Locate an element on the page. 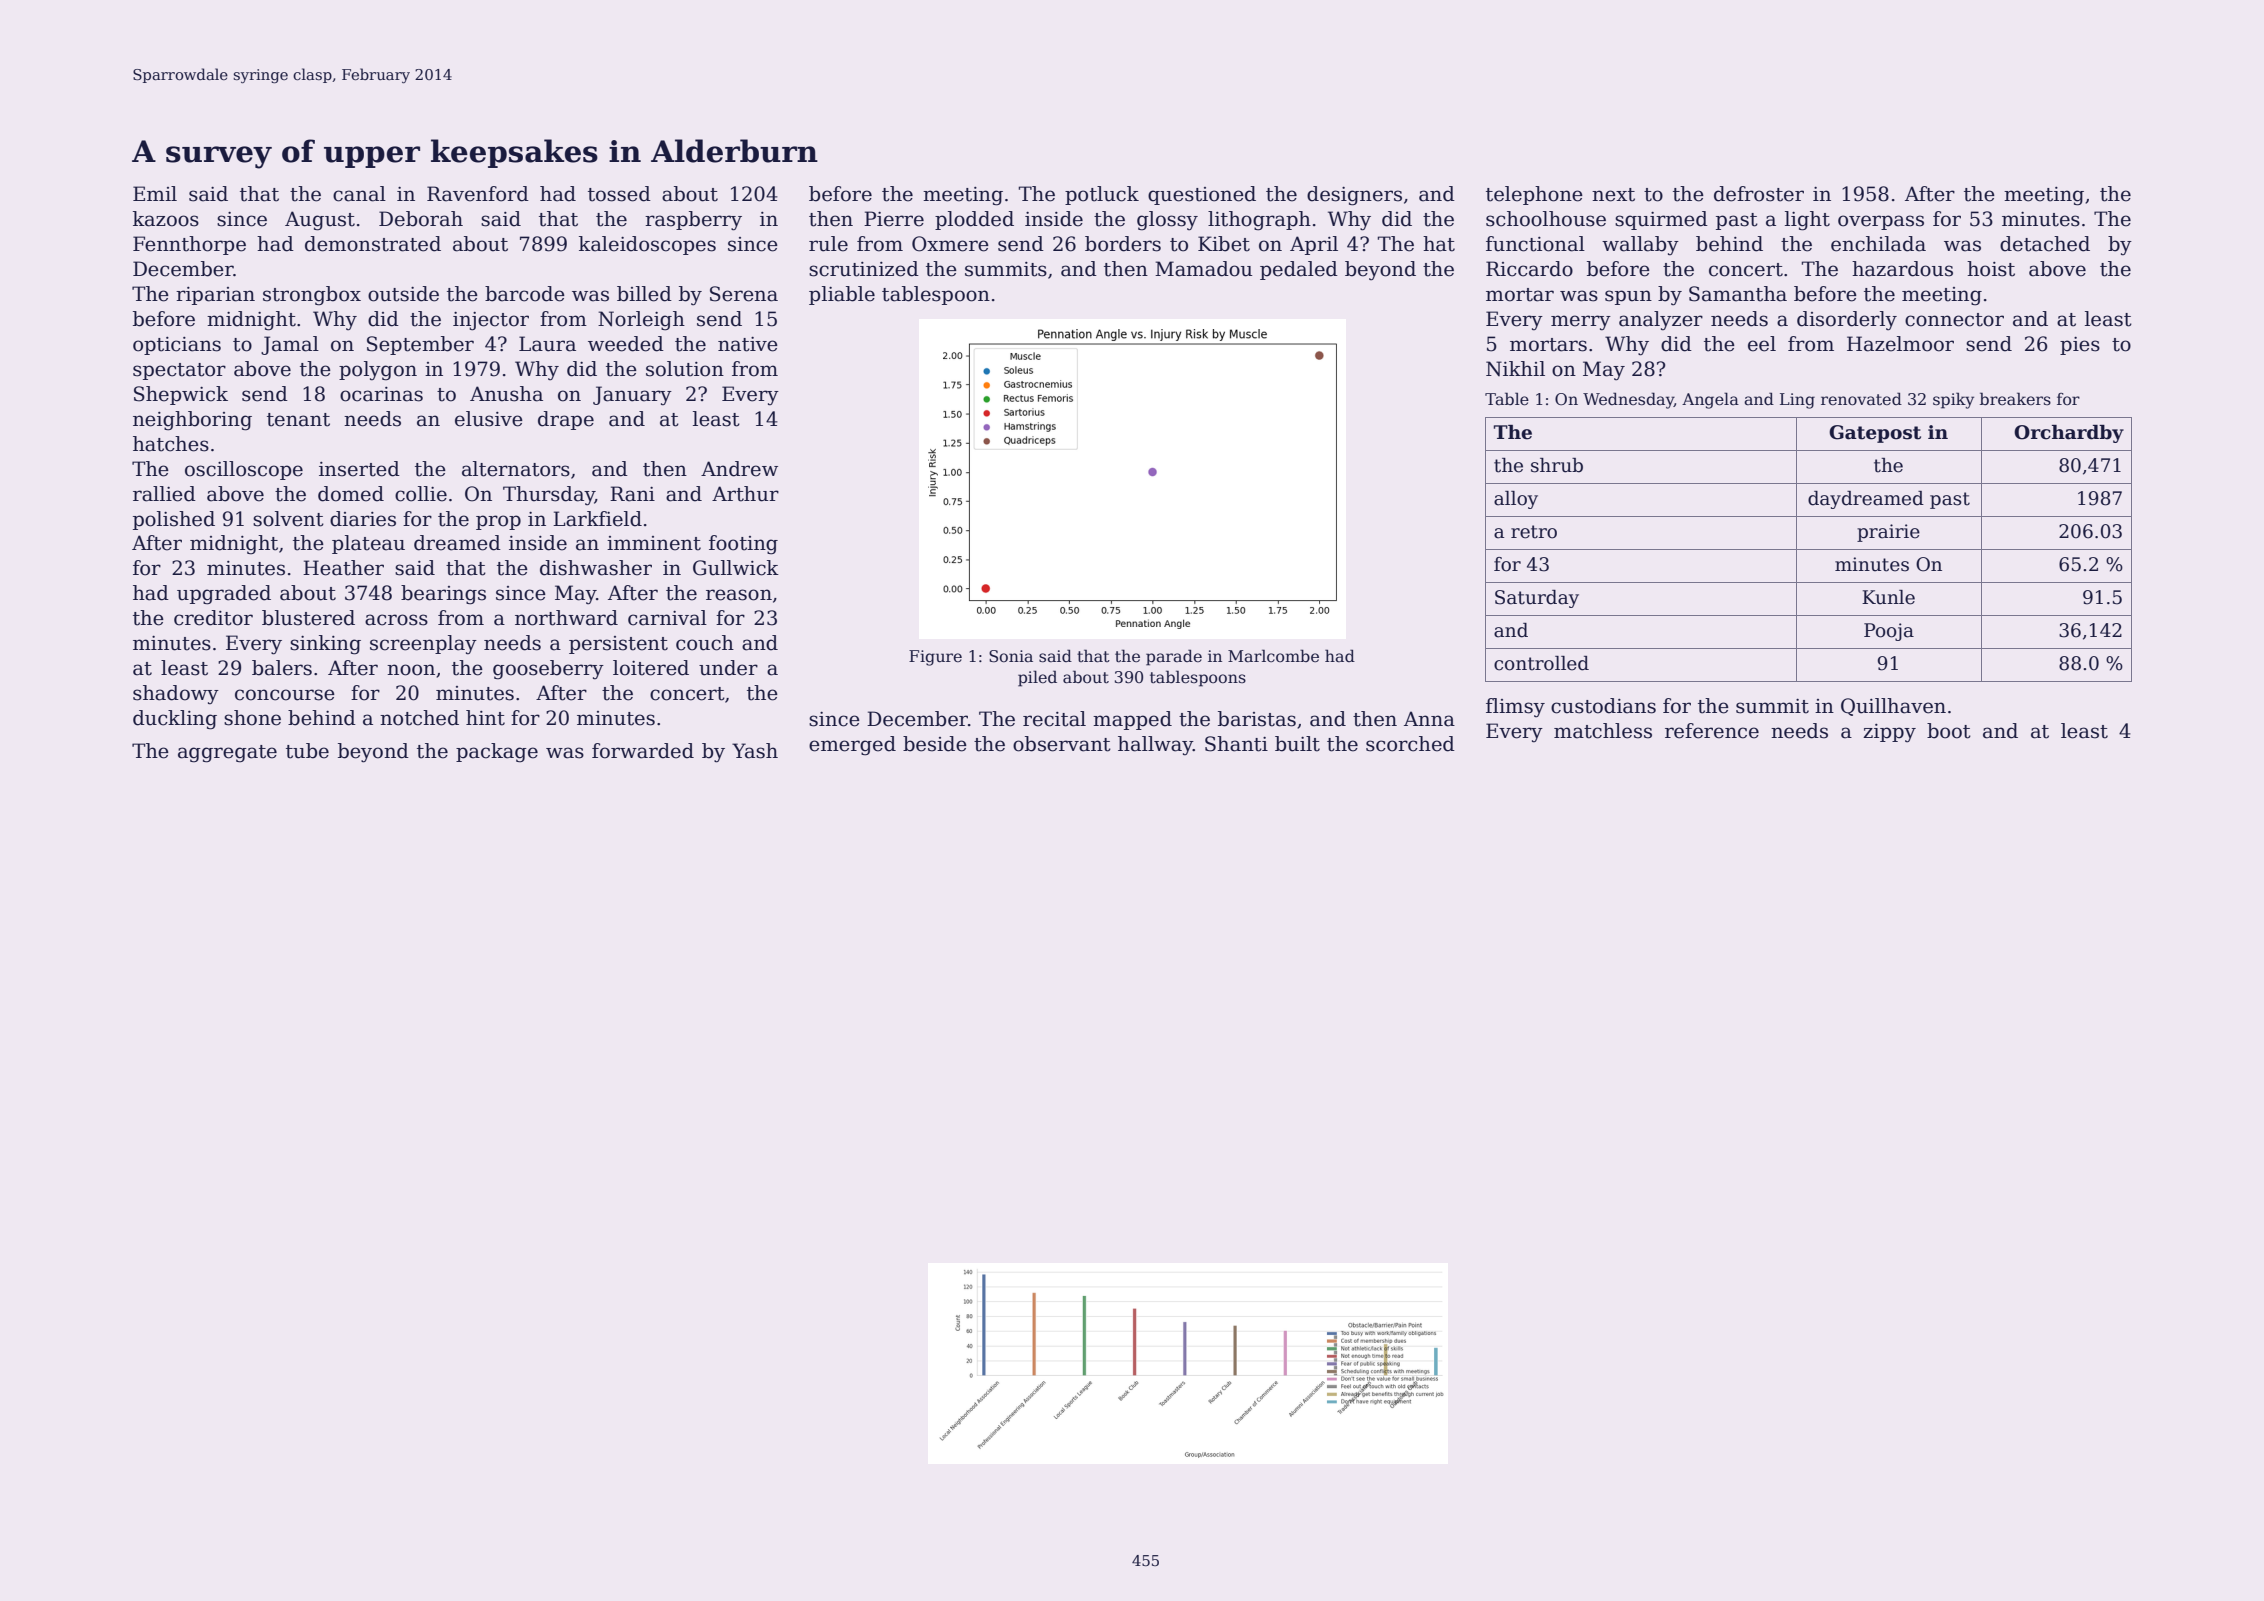 This document has height=1601, width=2264. Hazelmoor is located at coordinates (1900, 344).
